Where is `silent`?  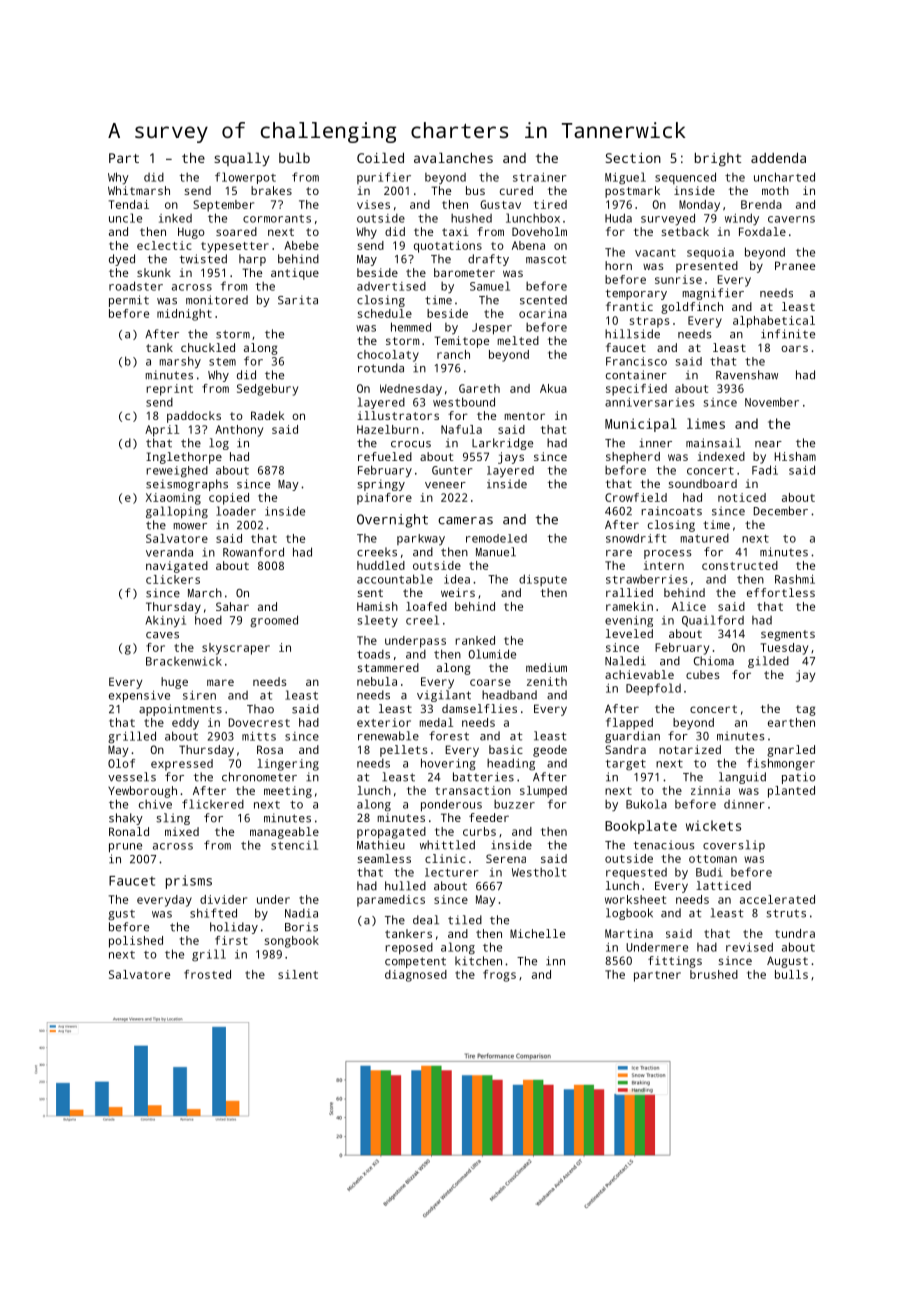 silent is located at coordinates (298, 974).
